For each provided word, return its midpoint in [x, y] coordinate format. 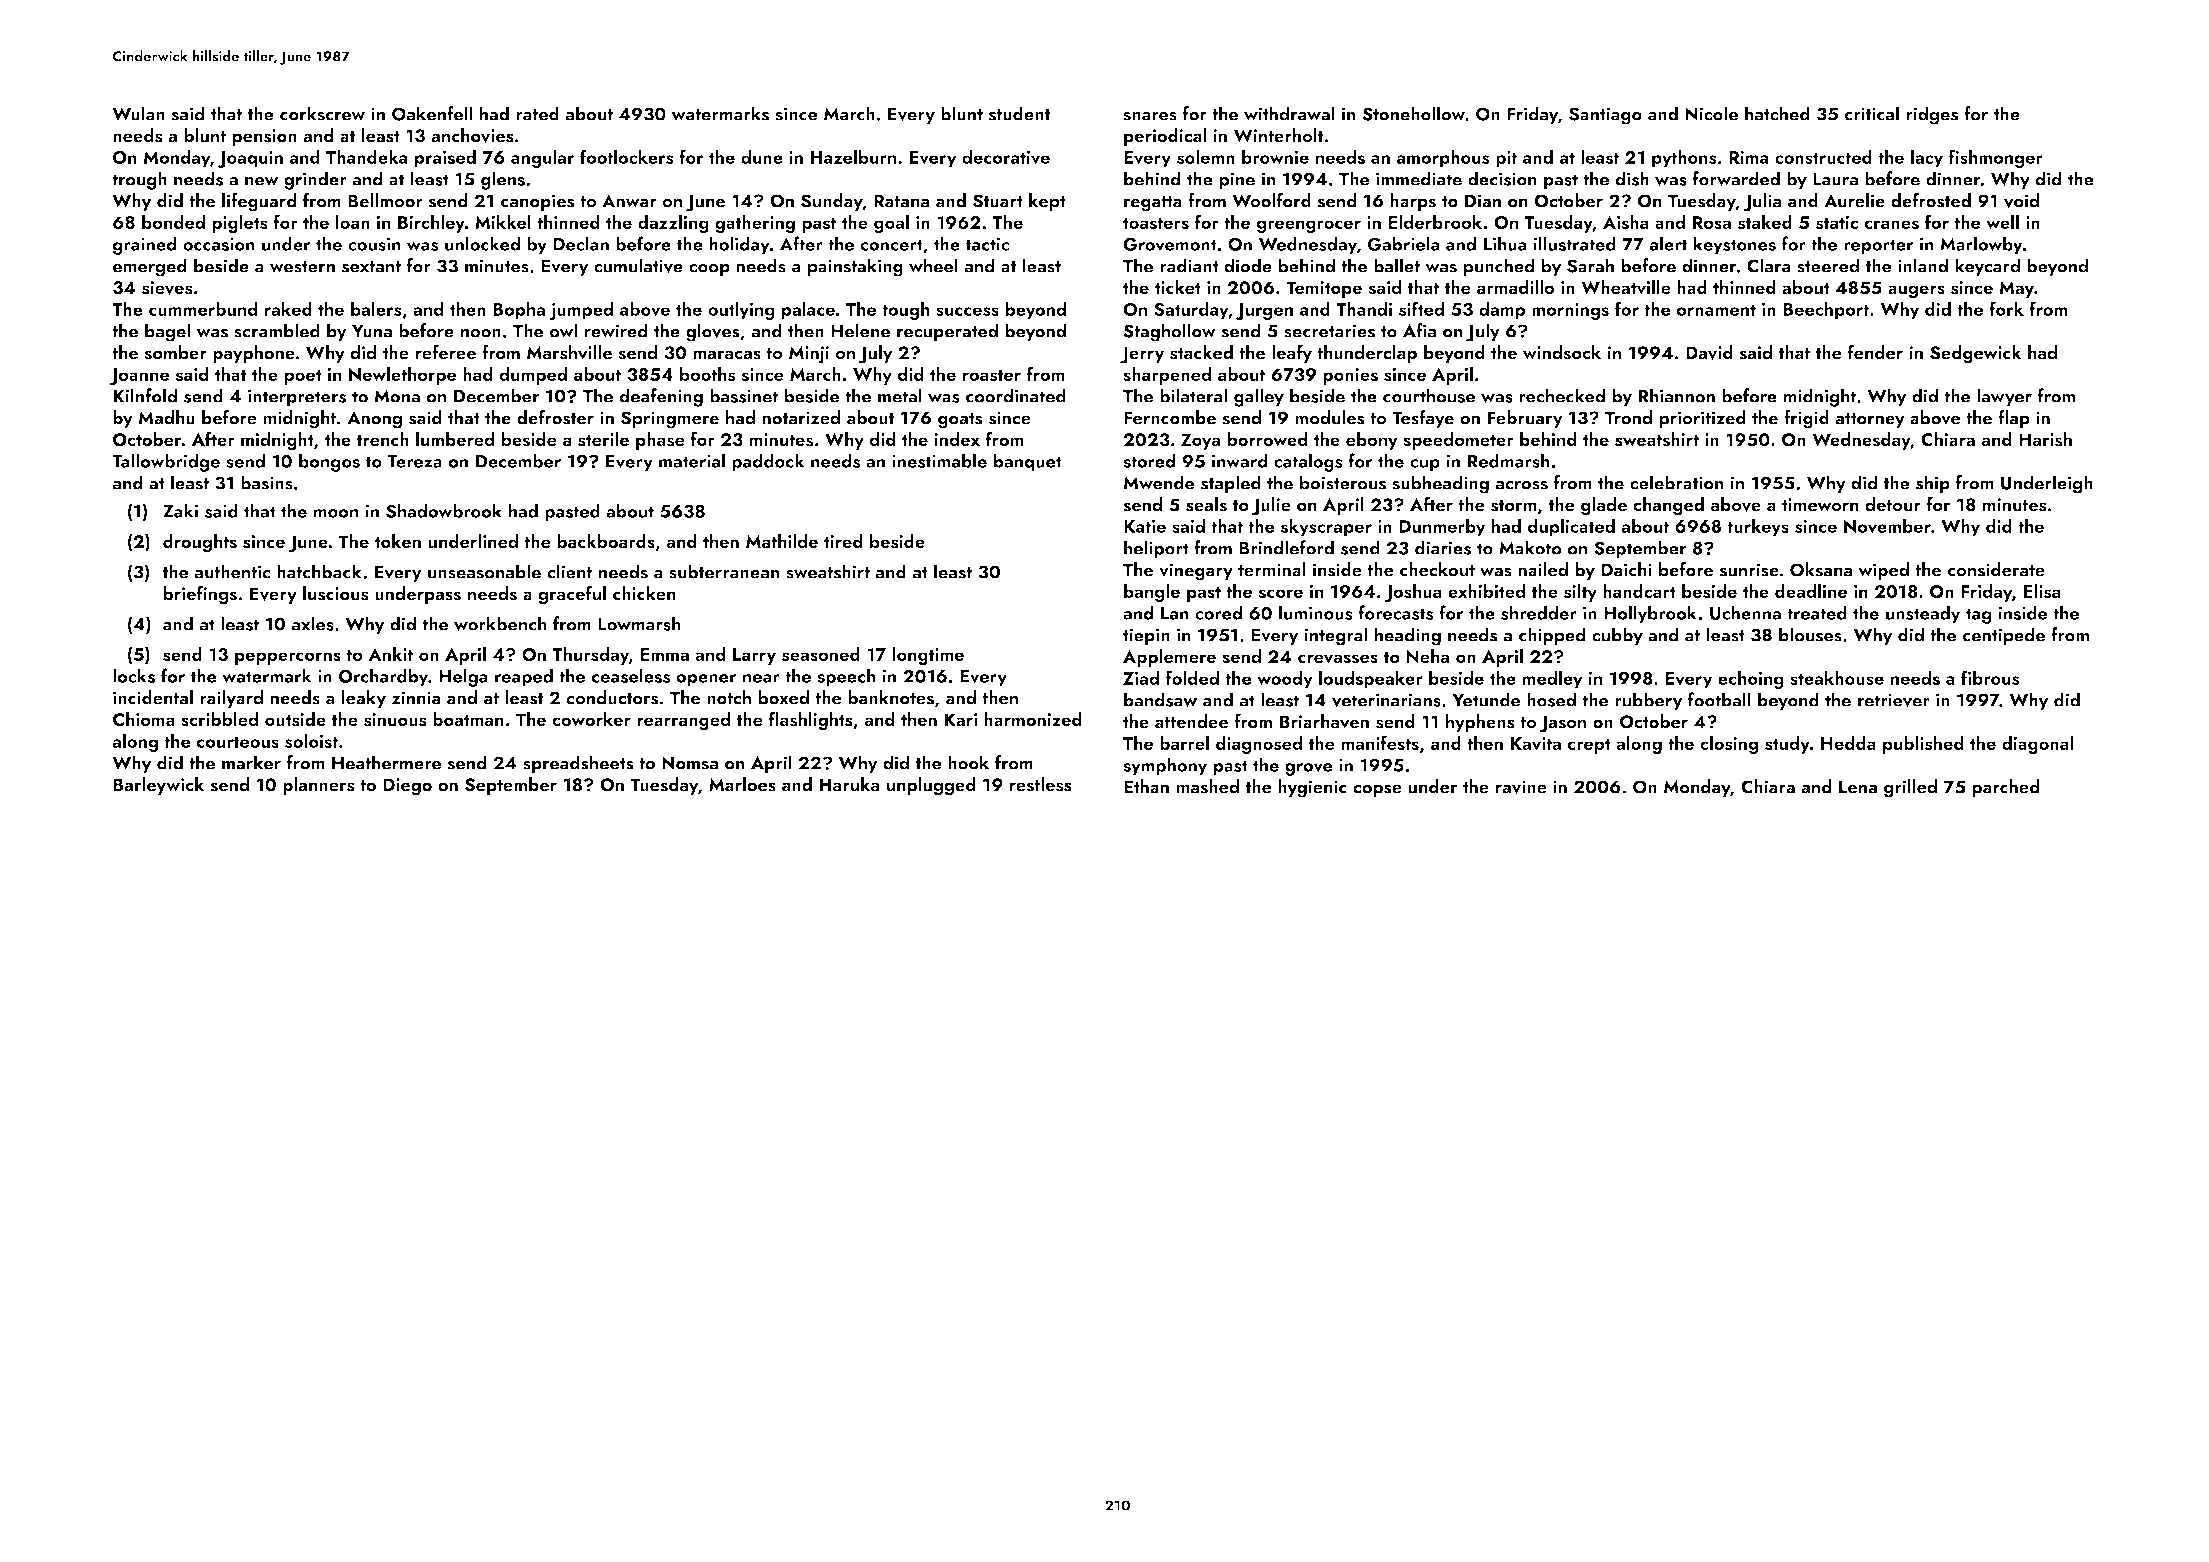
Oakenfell [432, 113]
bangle [1152, 593]
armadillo [1515, 287]
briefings [200, 595]
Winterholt [1279, 135]
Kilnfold [145, 395]
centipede [2004, 636]
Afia [1419, 330]
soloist [311, 740]
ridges [1932, 115]
